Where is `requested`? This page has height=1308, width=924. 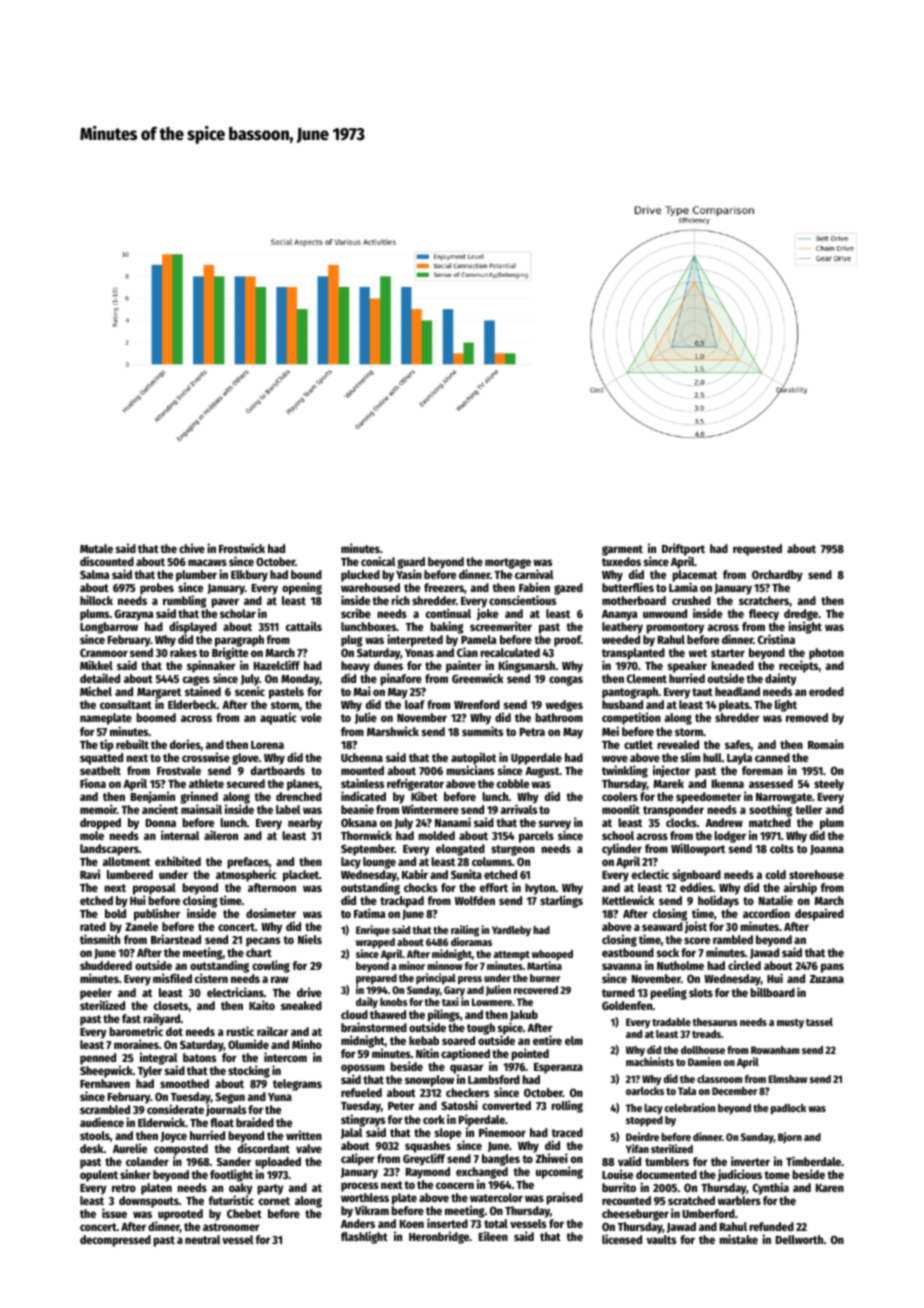
requested is located at coordinates (757, 550).
